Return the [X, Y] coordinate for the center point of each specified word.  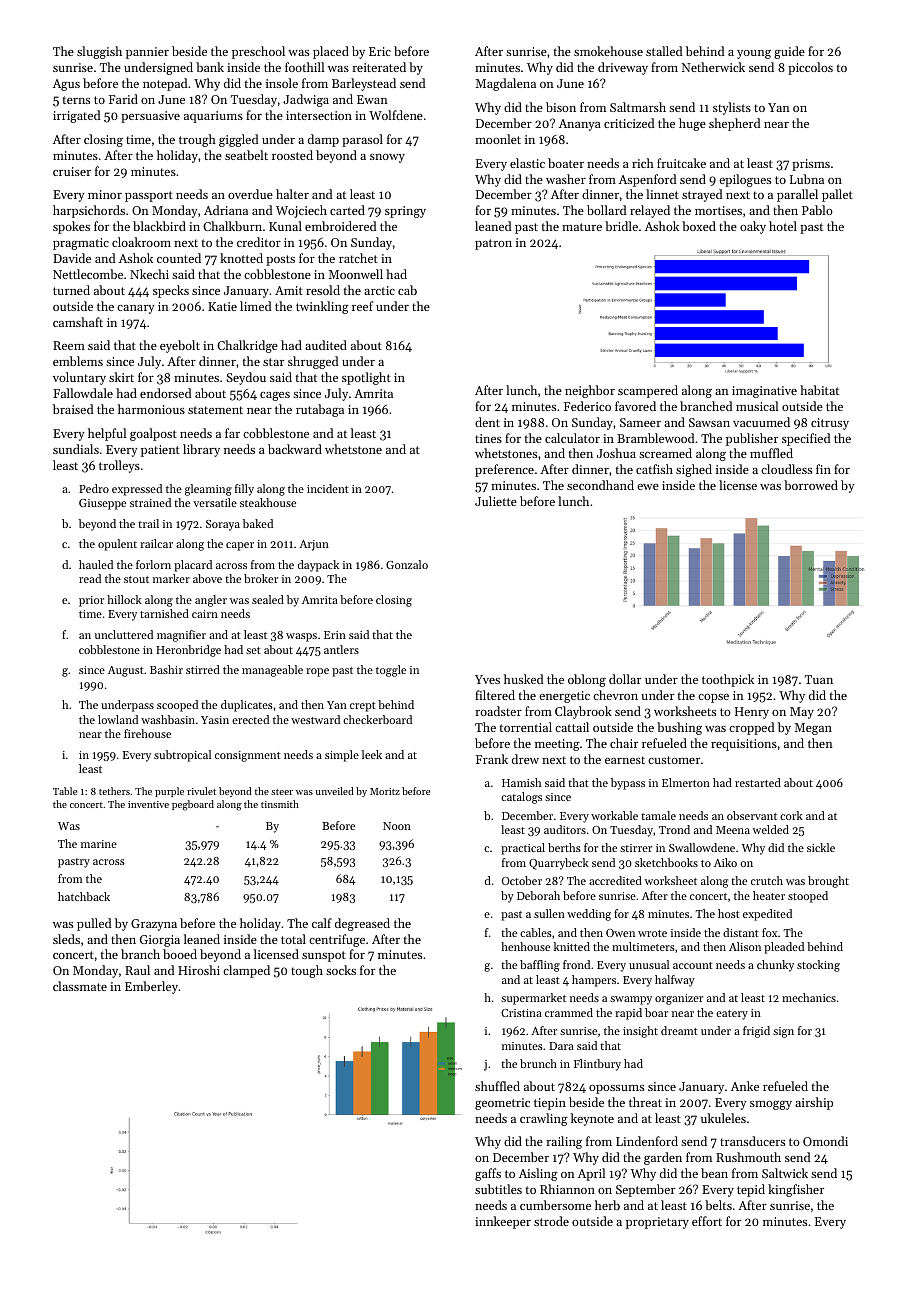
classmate [80, 986]
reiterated [379, 67]
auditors [565, 829]
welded [771, 829]
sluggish [99, 52]
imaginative [764, 392]
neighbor [590, 391]
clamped [246, 971]
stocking [818, 966]
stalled [664, 51]
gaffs [488, 1174]
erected [250, 719]
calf [322, 923]
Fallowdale [83, 393]
